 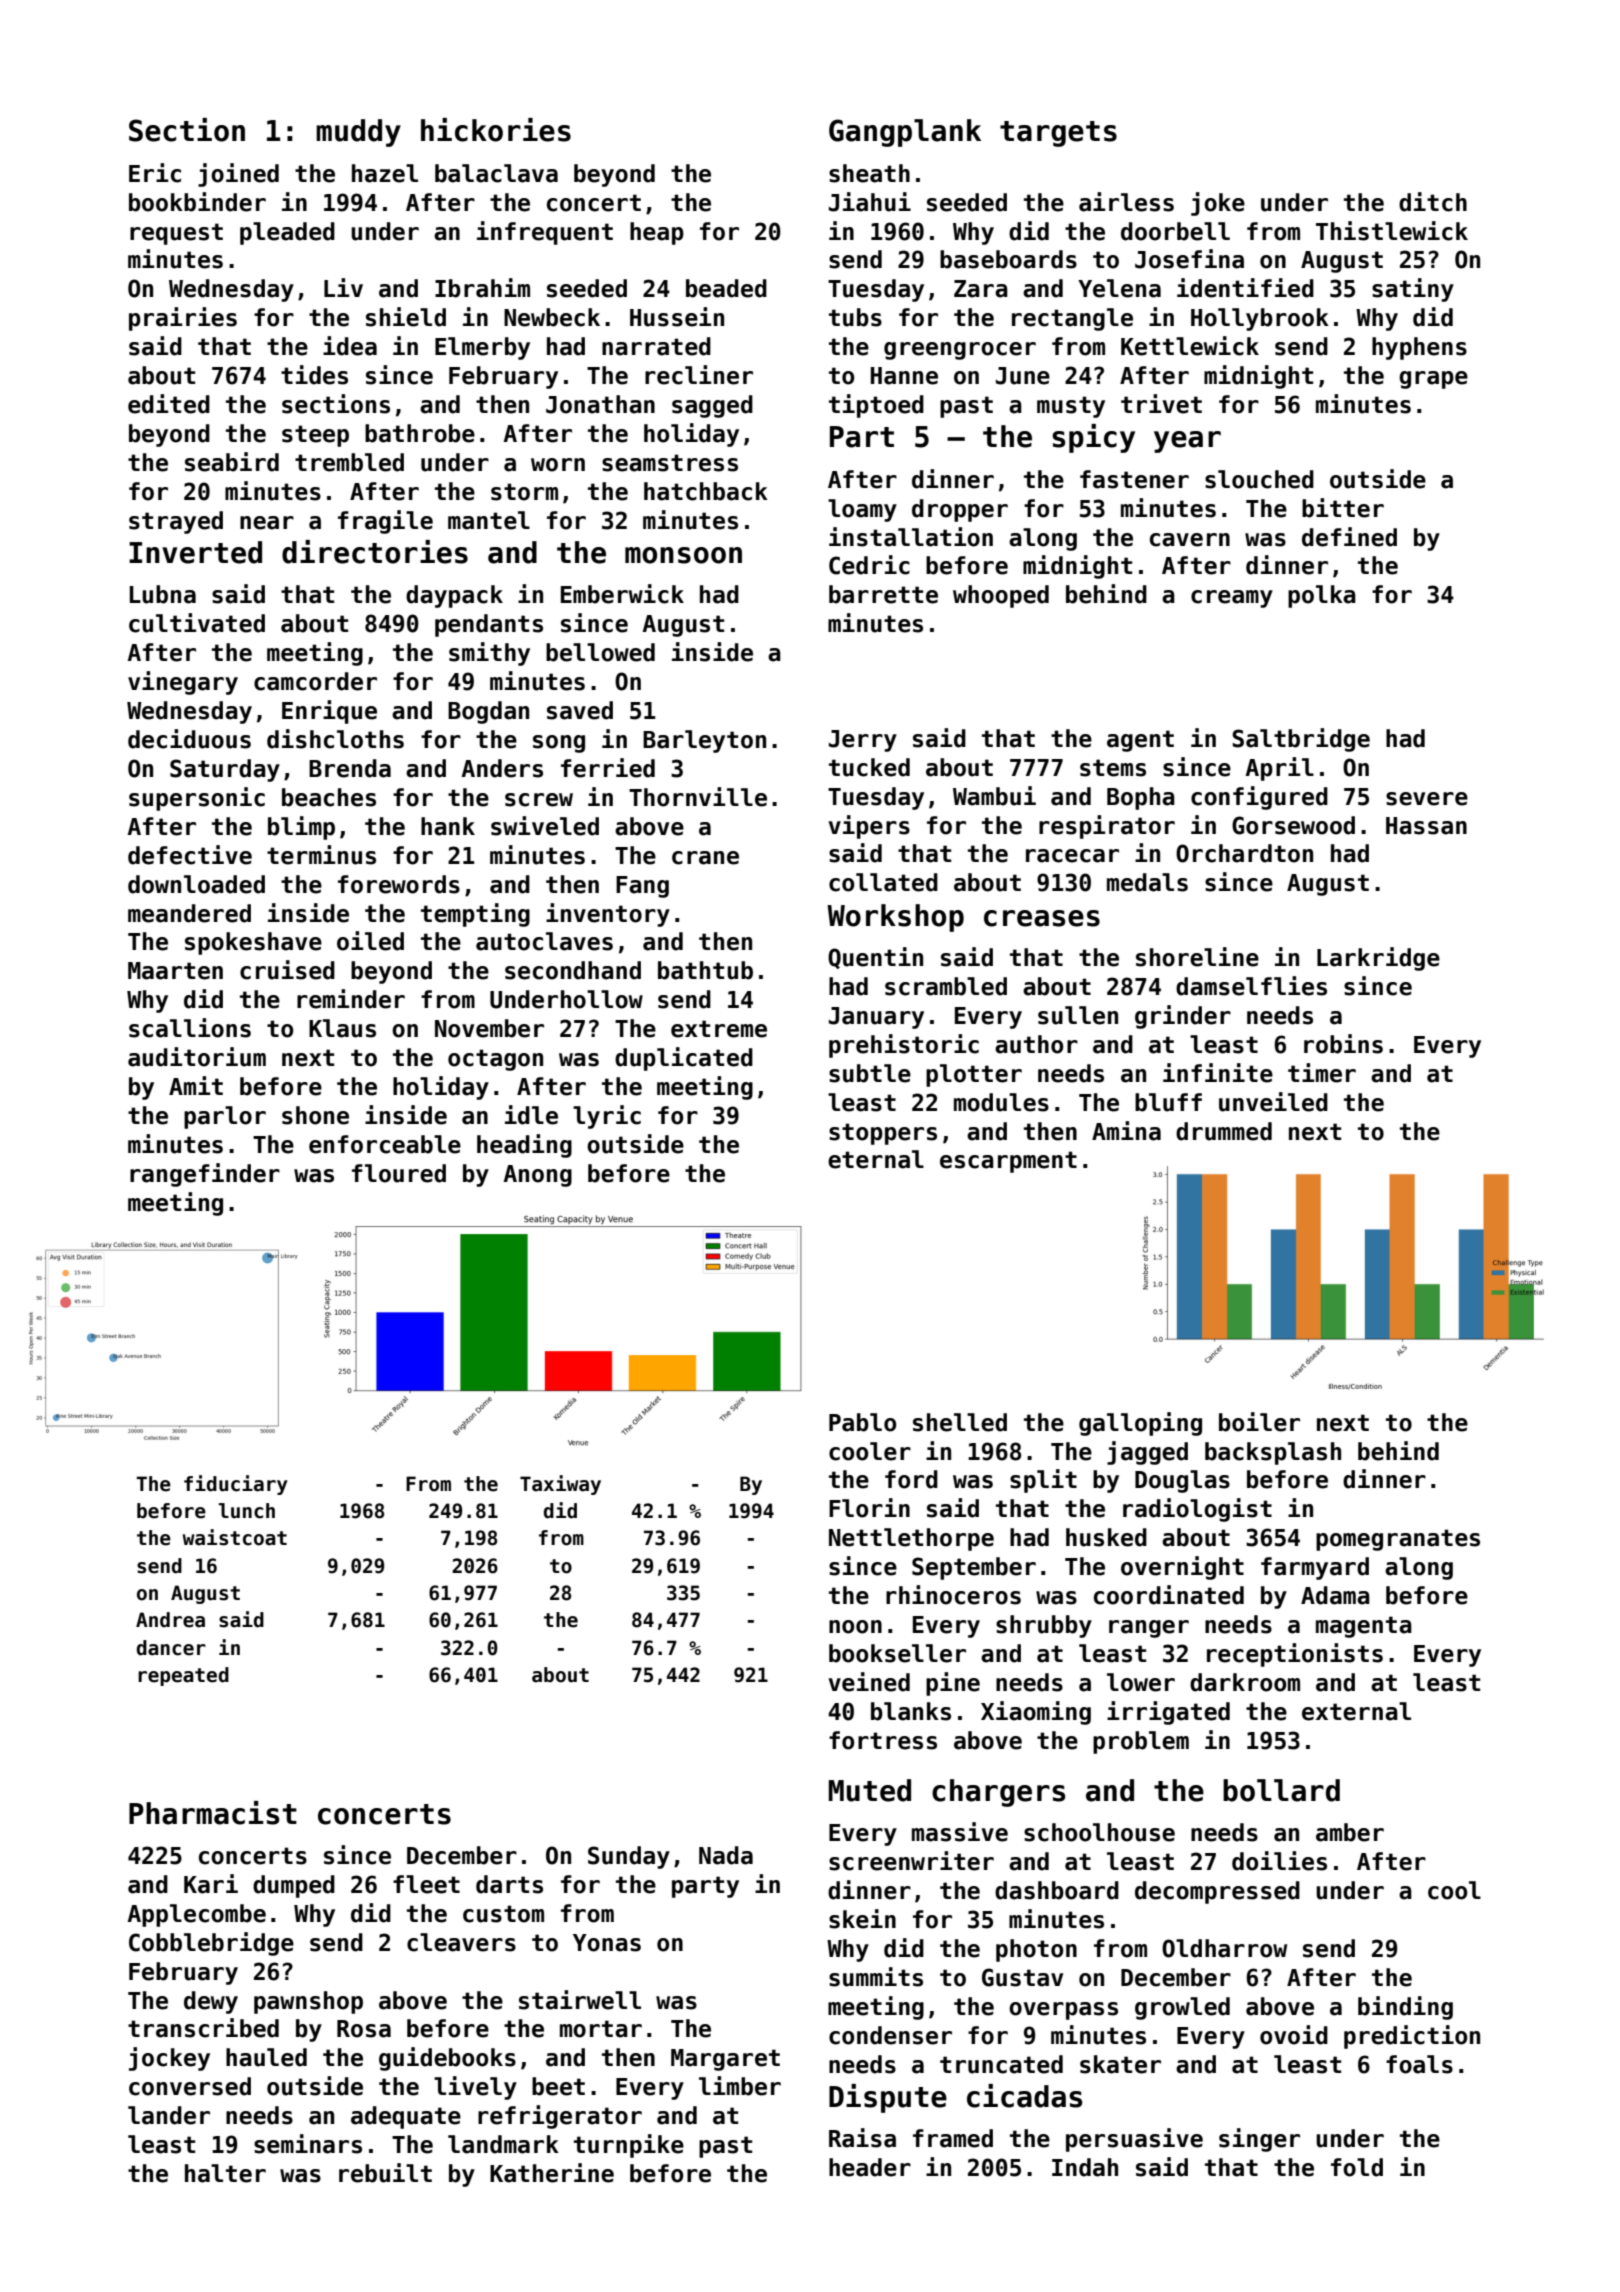 What do you see at coordinates (863, 741) in the page?
I see `Jerry` at bounding box center [863, 741].
